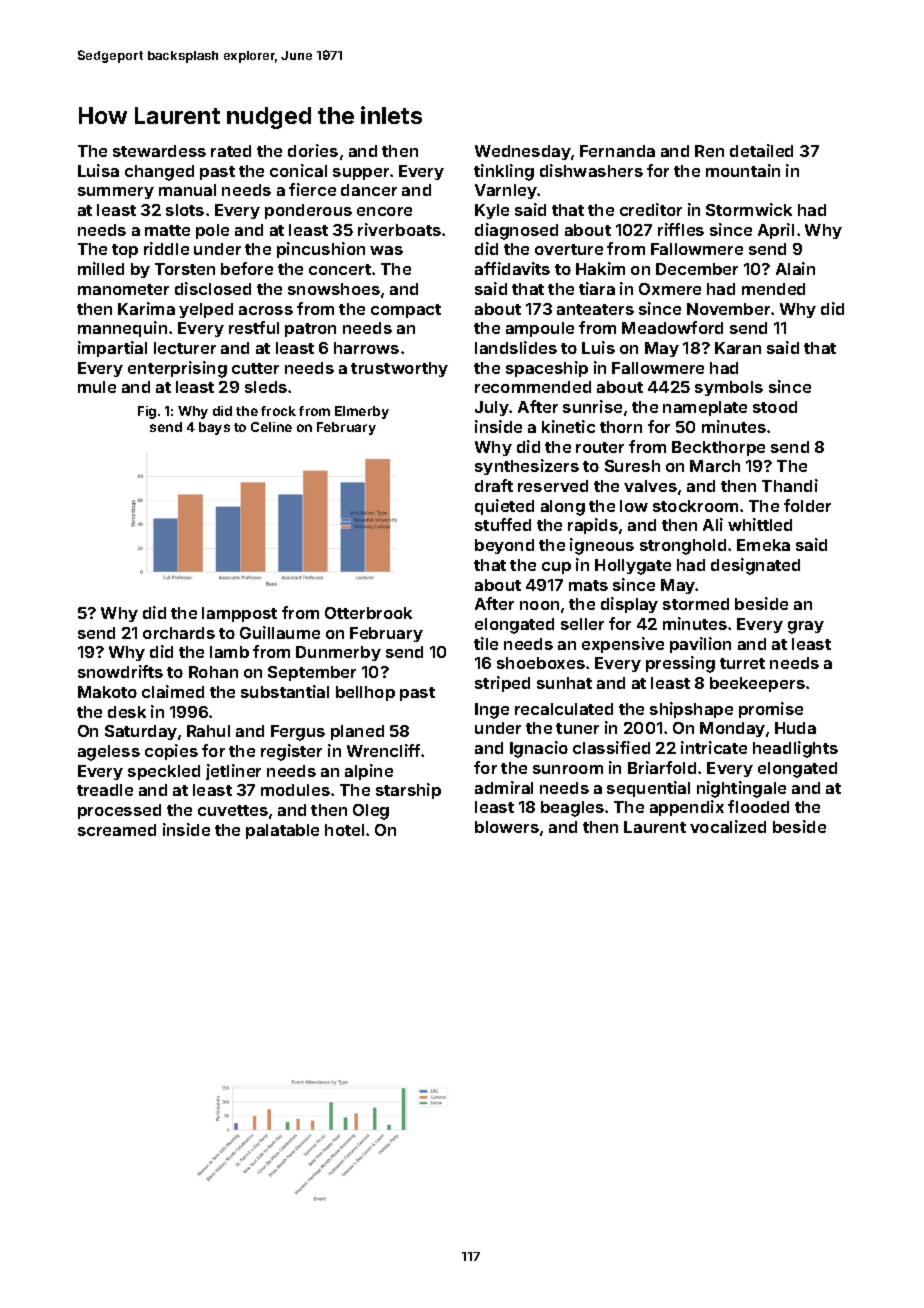 This image has height=1308, width=924. I want to click on dories, so click(313, 150).
